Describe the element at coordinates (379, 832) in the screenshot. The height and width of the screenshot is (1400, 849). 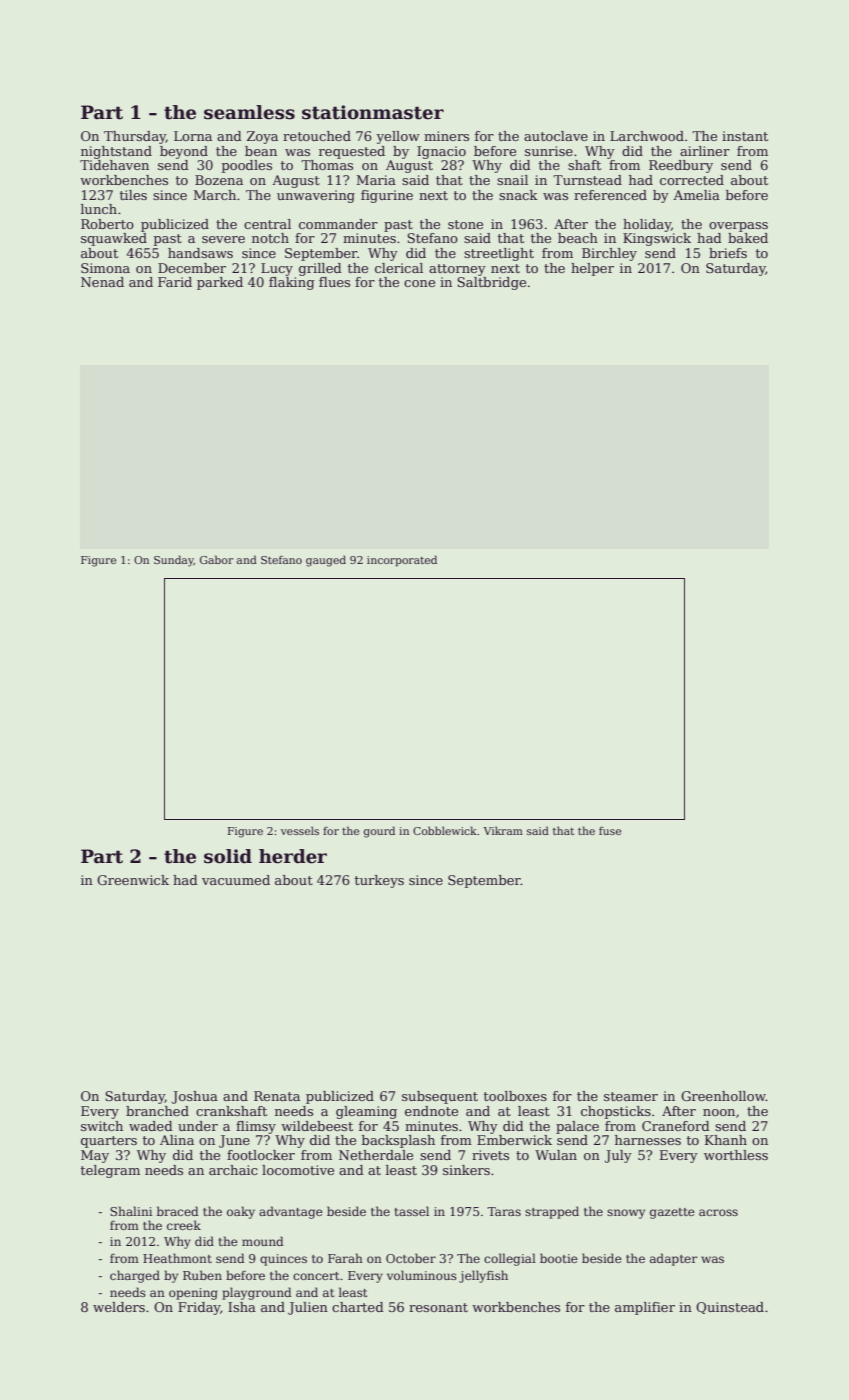
I see `gourd` at that location.
